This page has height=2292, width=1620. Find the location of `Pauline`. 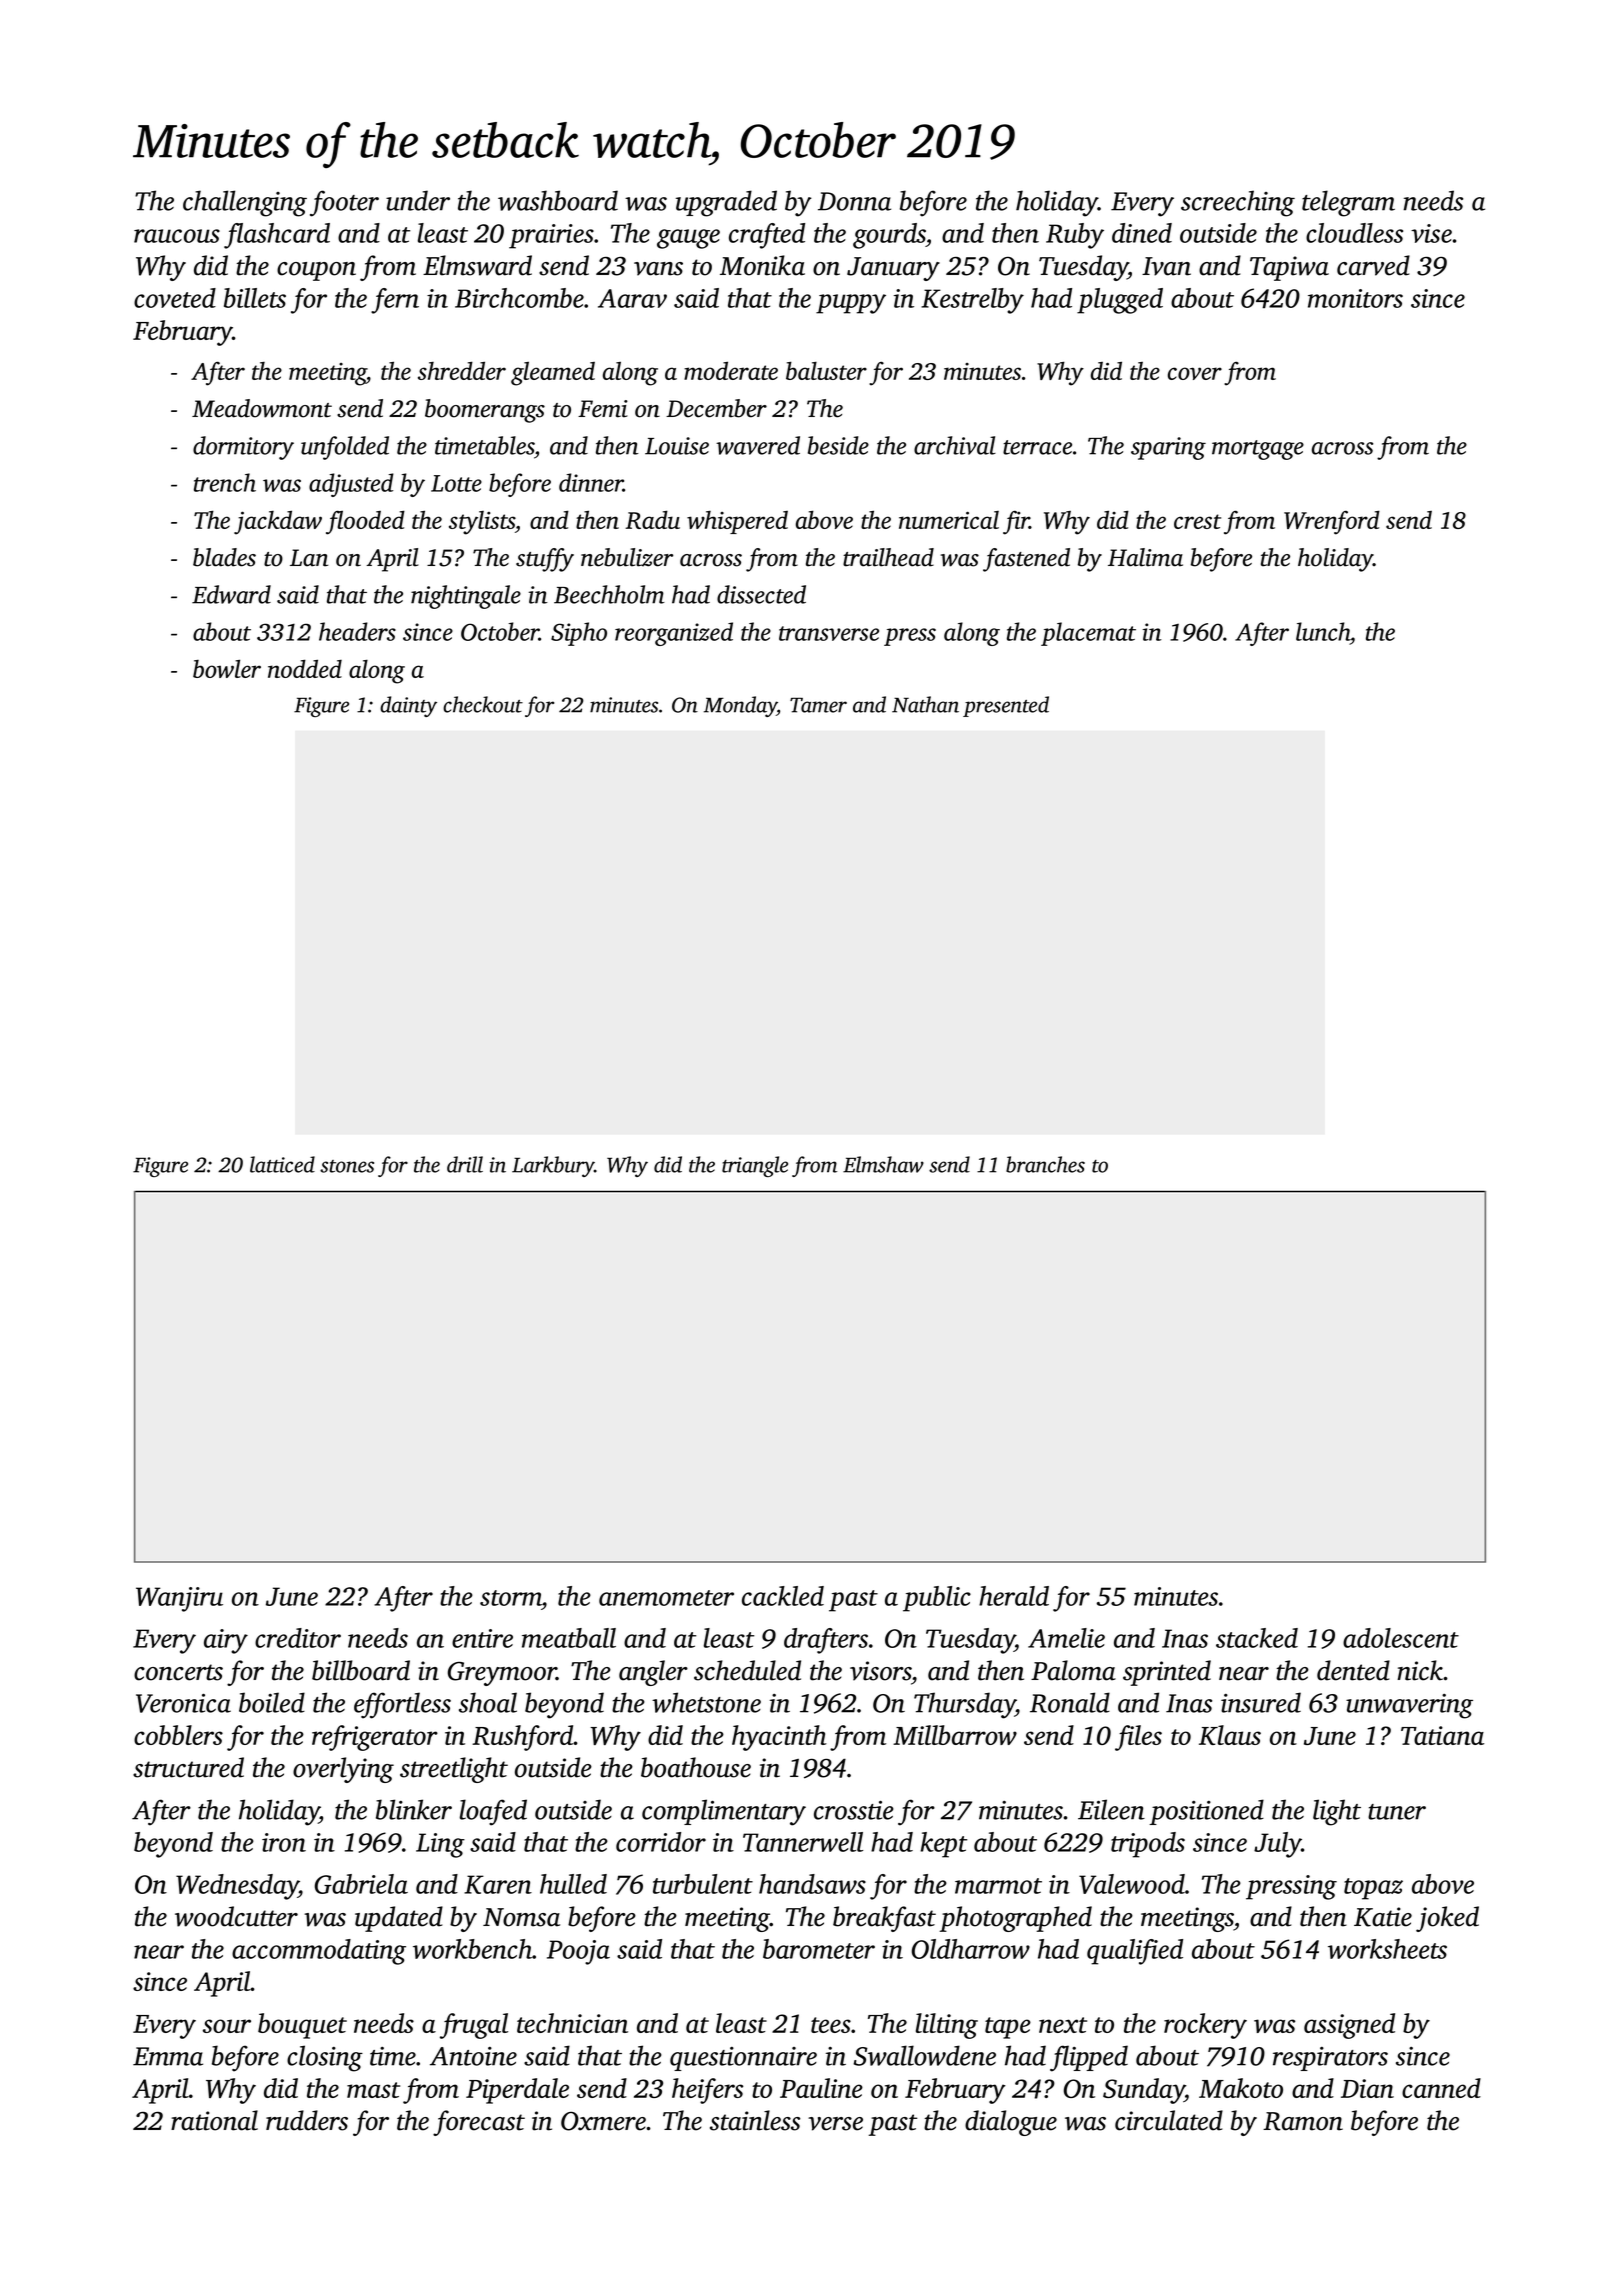

Pauline is located at coordinates (821, 2088).
